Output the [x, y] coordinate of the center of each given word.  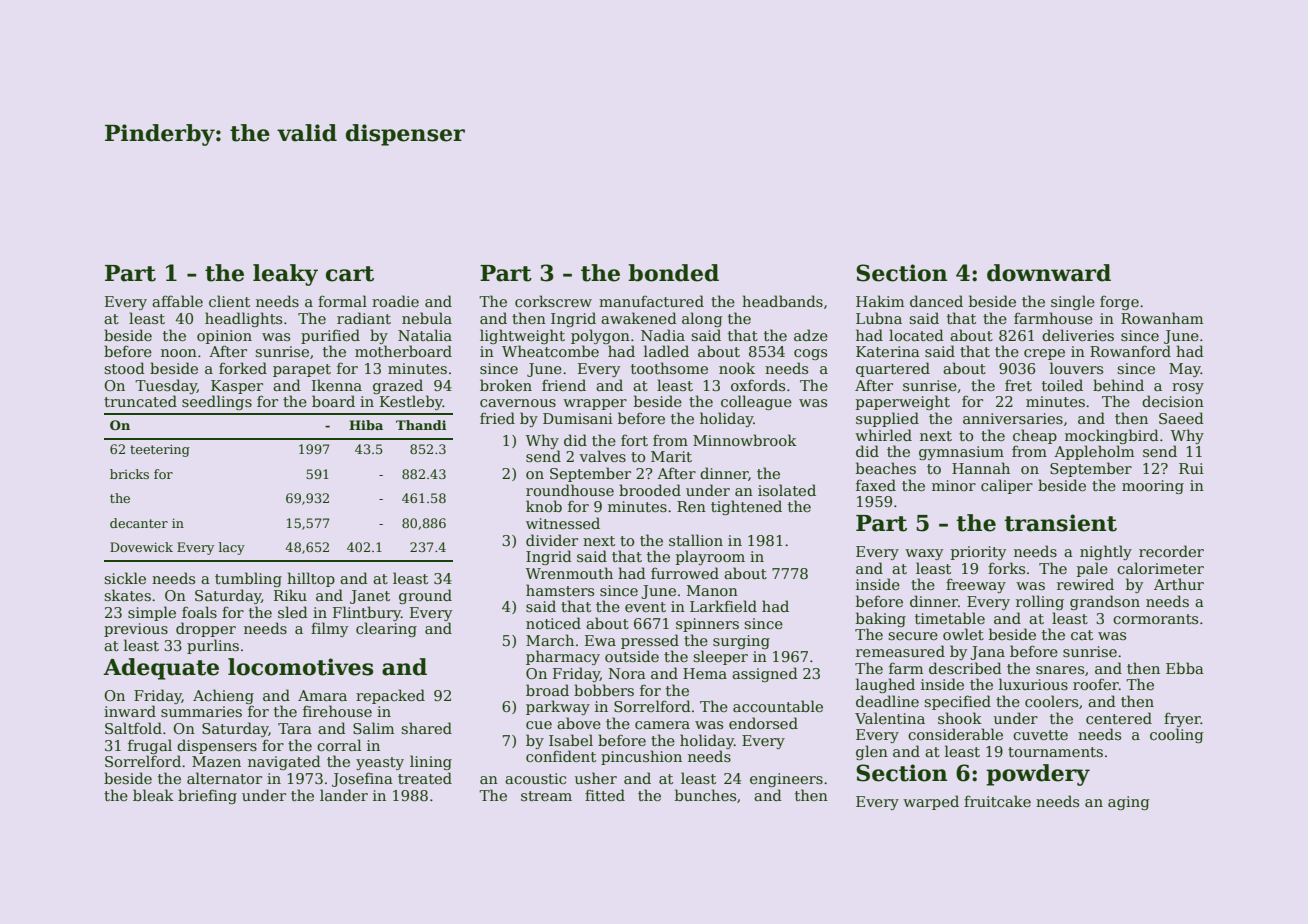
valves [602, 456]
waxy [924, 554]
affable [177, 301]
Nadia [663, 335]
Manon [712, 590]
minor [954, 485]
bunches [705, 795]
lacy [232, 548]
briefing [207, 796]
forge [1119, 302]
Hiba [366, 425]
